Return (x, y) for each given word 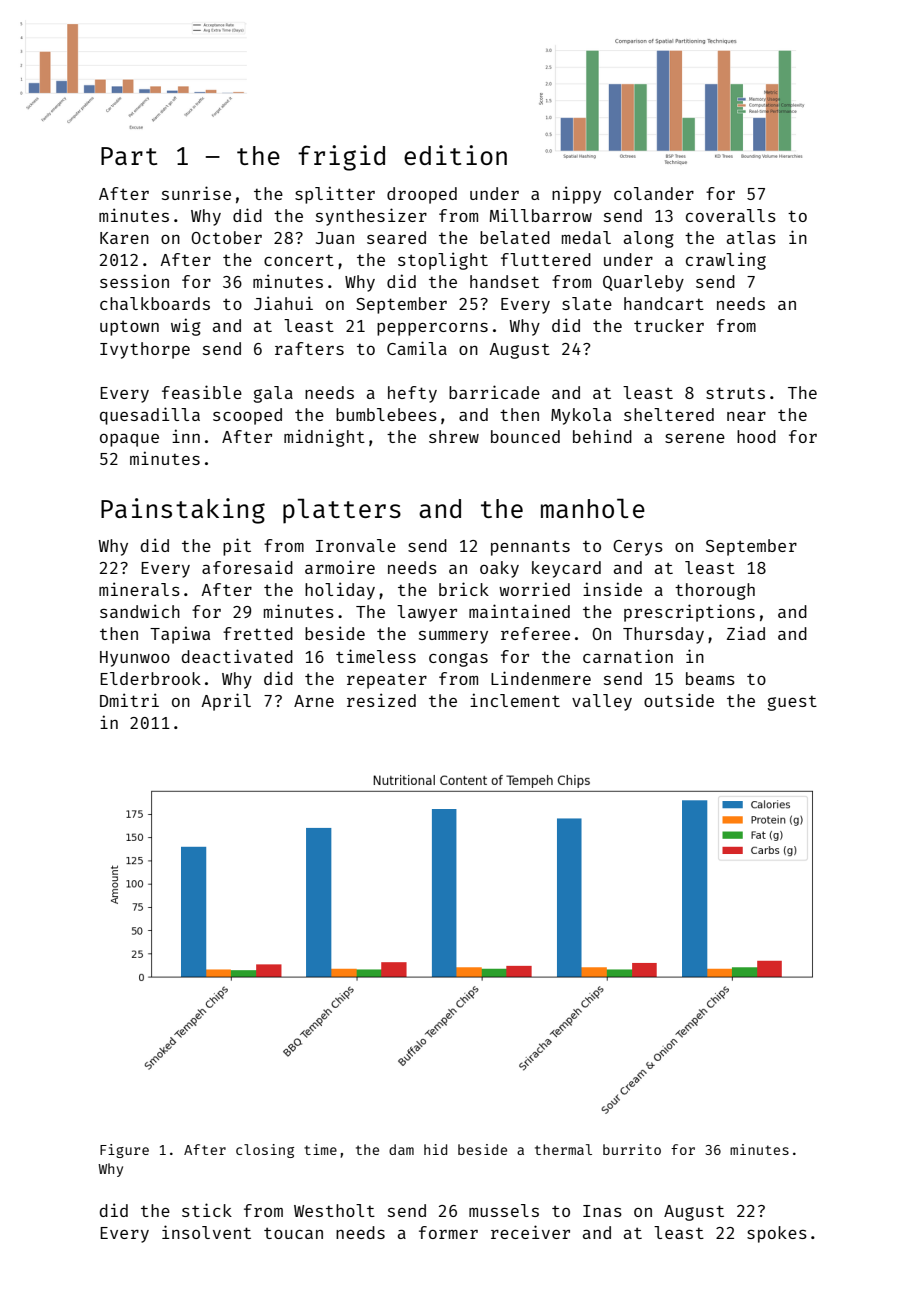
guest (792, 703)
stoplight (443, 261)
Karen (124, 238)
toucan (293, 1233)
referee (535, 633)
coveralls (731, 215)
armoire (340, 567)
